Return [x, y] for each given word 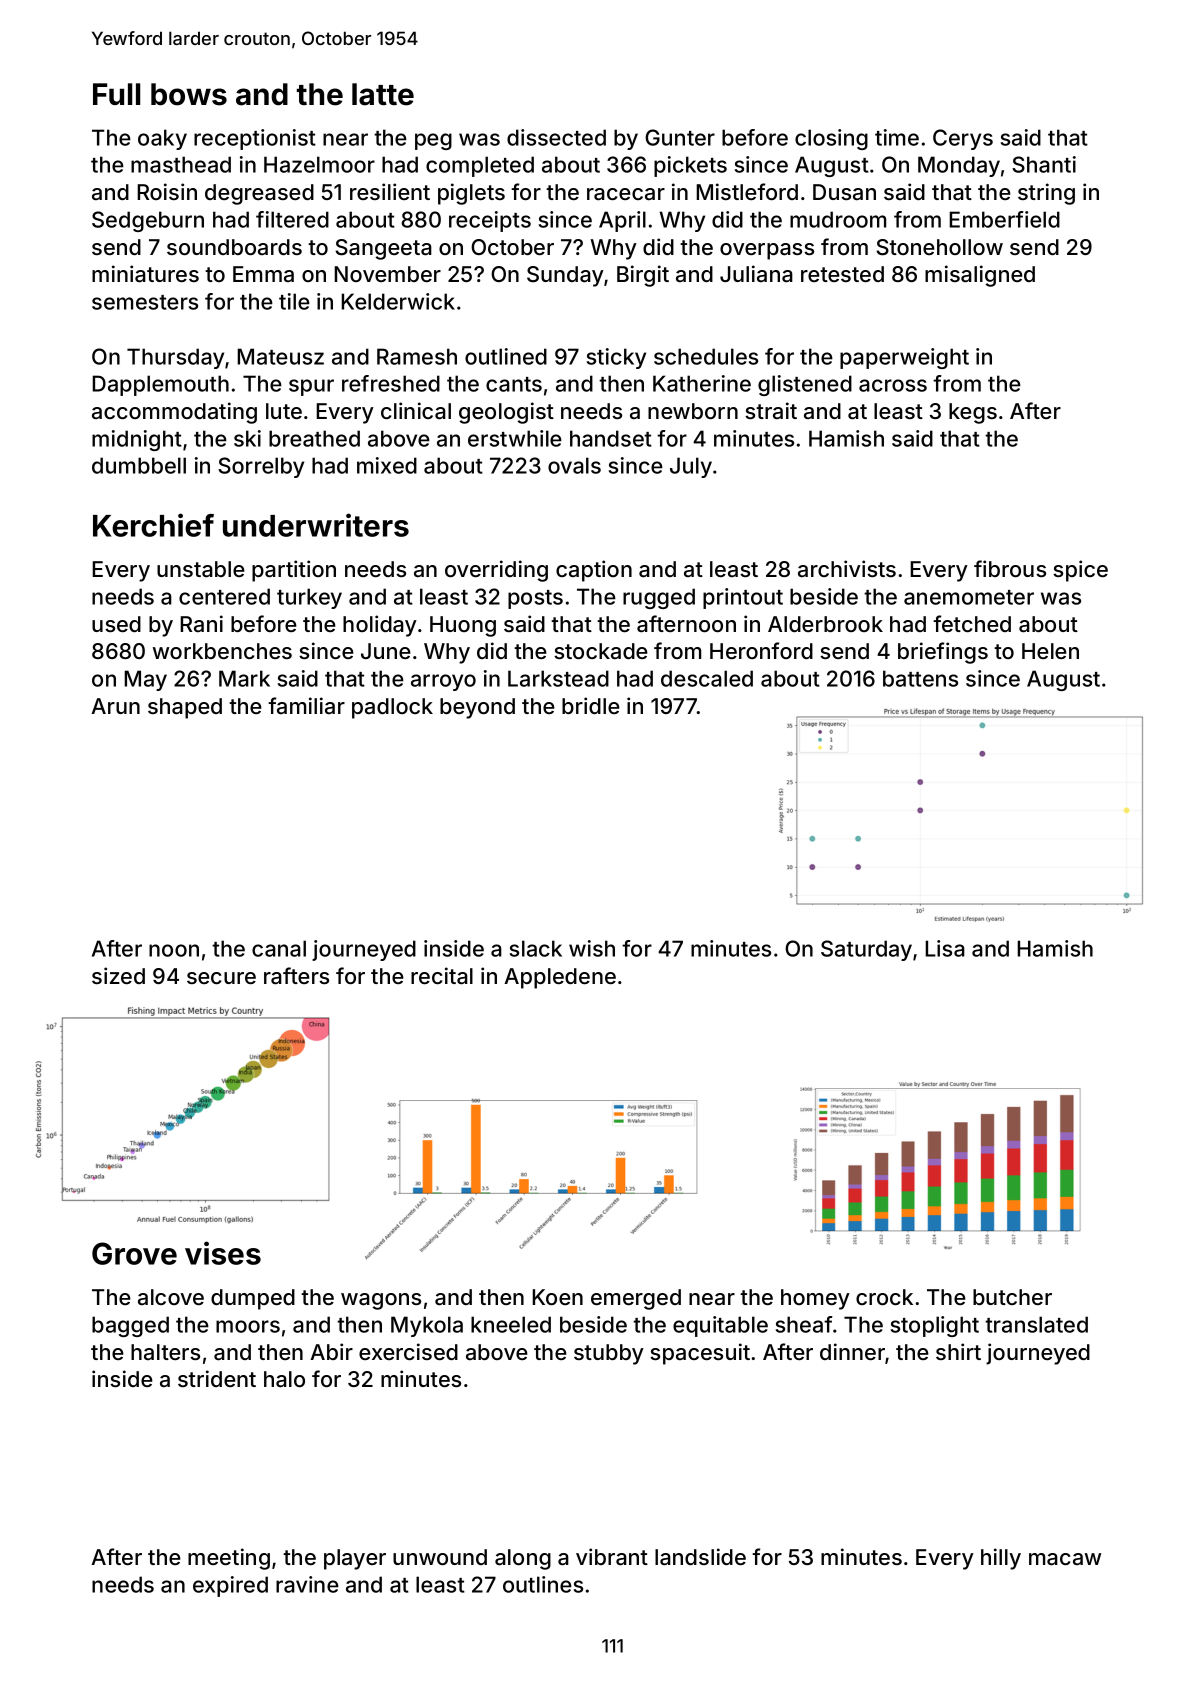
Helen [1050, 651]
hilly [1001, 1559]
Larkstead [558, 678]
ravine [307, 1584]
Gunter [680, 137]
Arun [115, 706]
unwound [440, 1557]
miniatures [145, 274]
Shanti [1044, 164]
